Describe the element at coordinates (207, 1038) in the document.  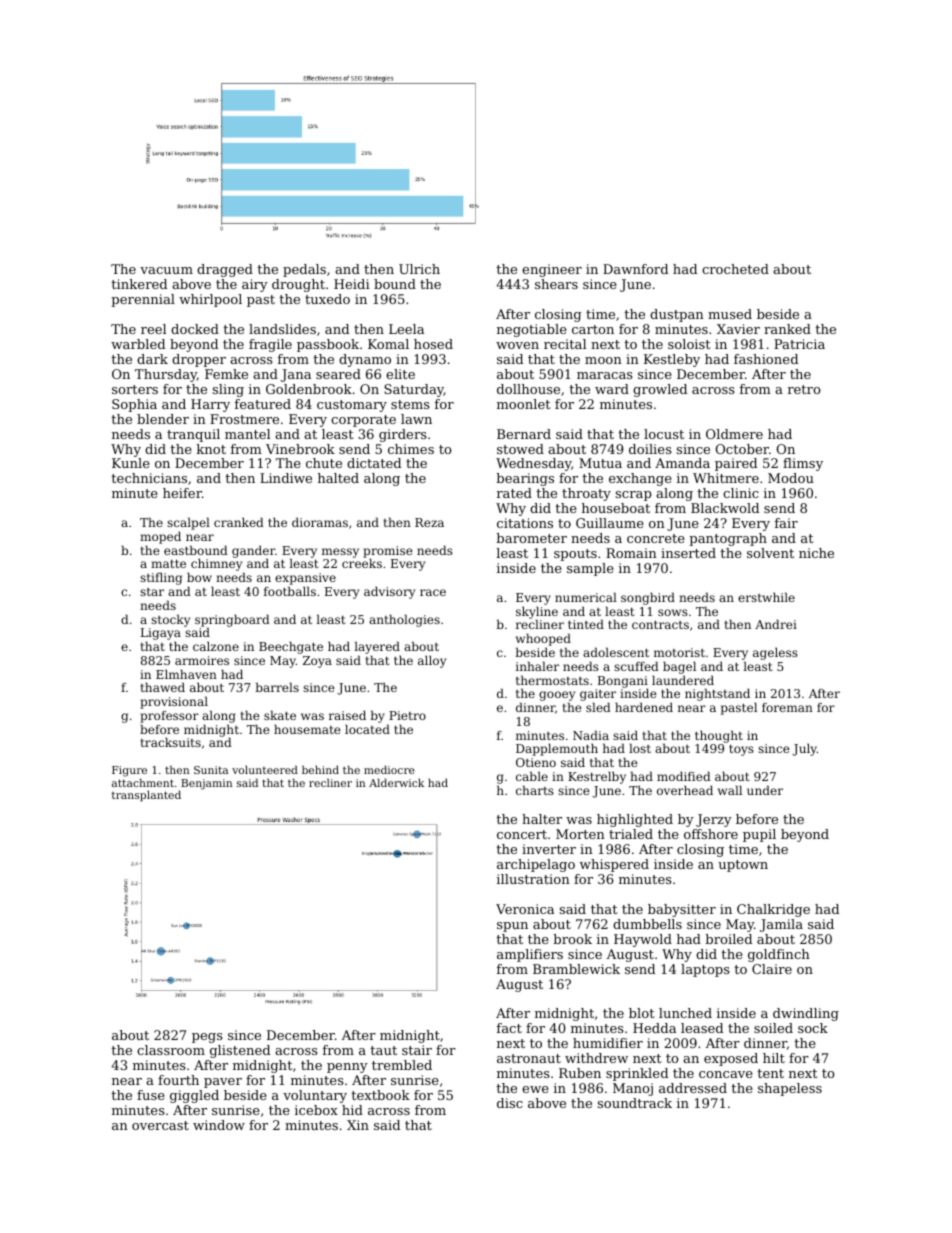
I see `pegs` at that location.
